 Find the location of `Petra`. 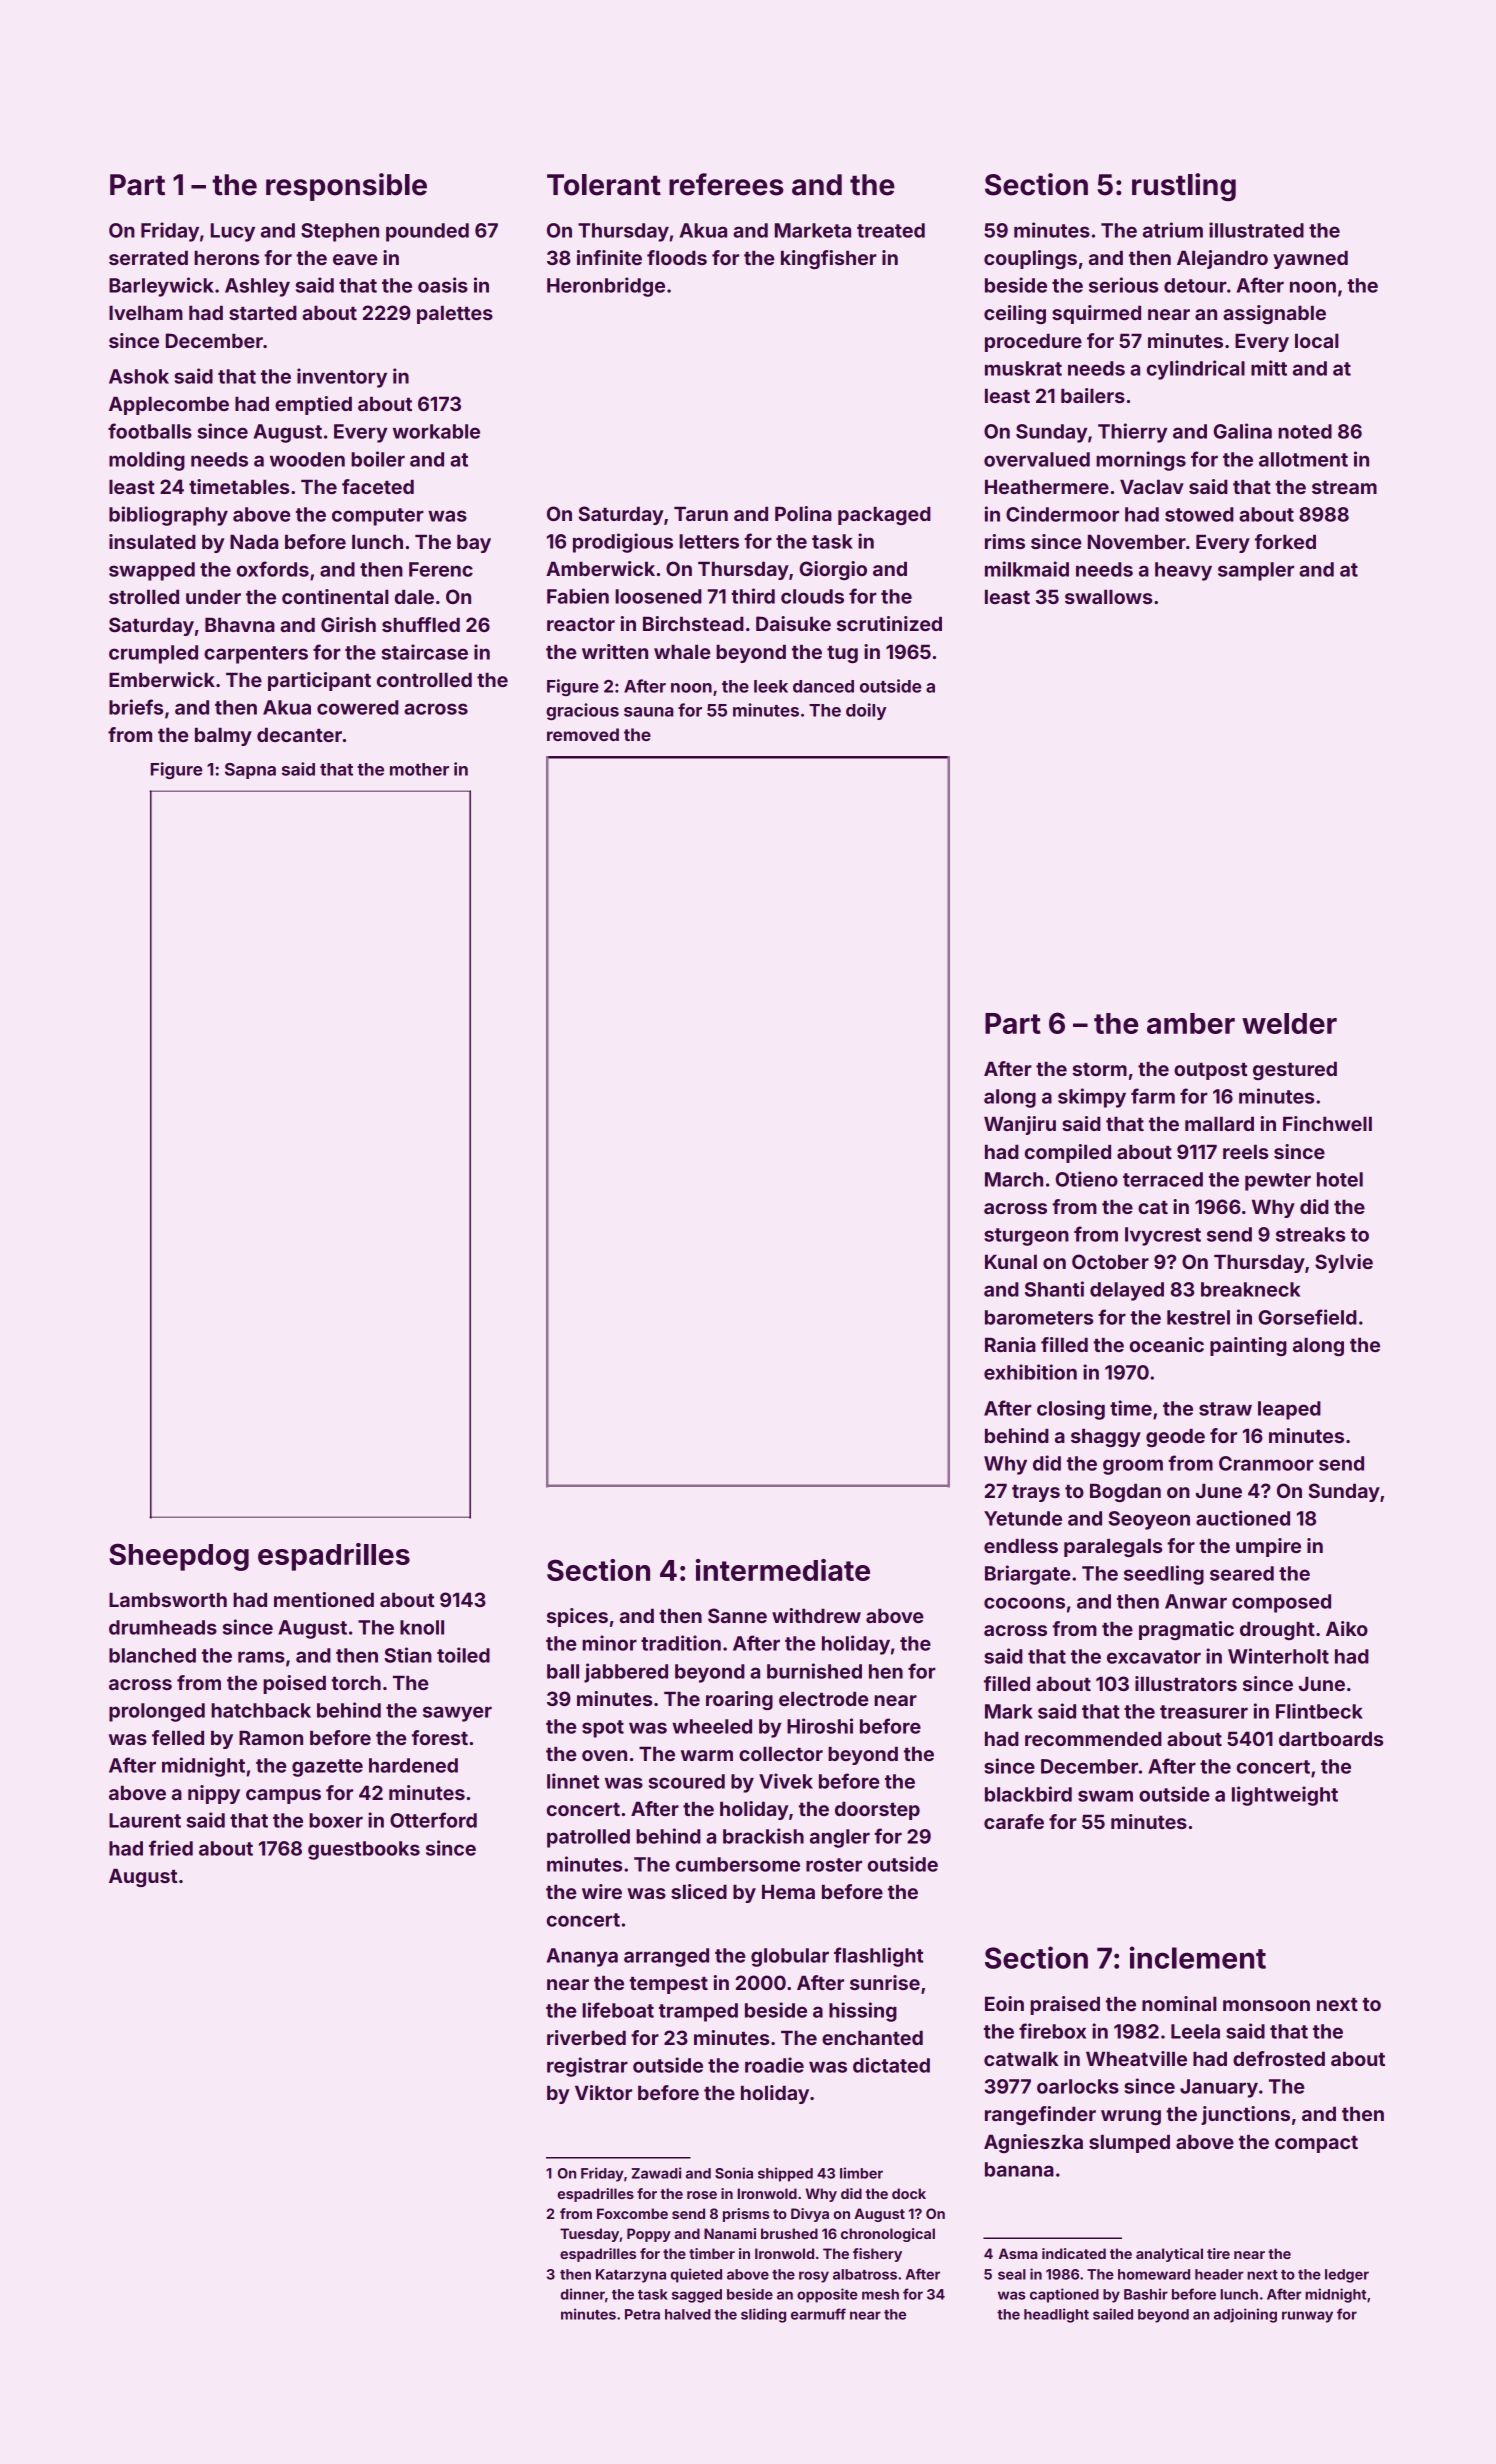

Petra is located at coordinates (642, 2314).
